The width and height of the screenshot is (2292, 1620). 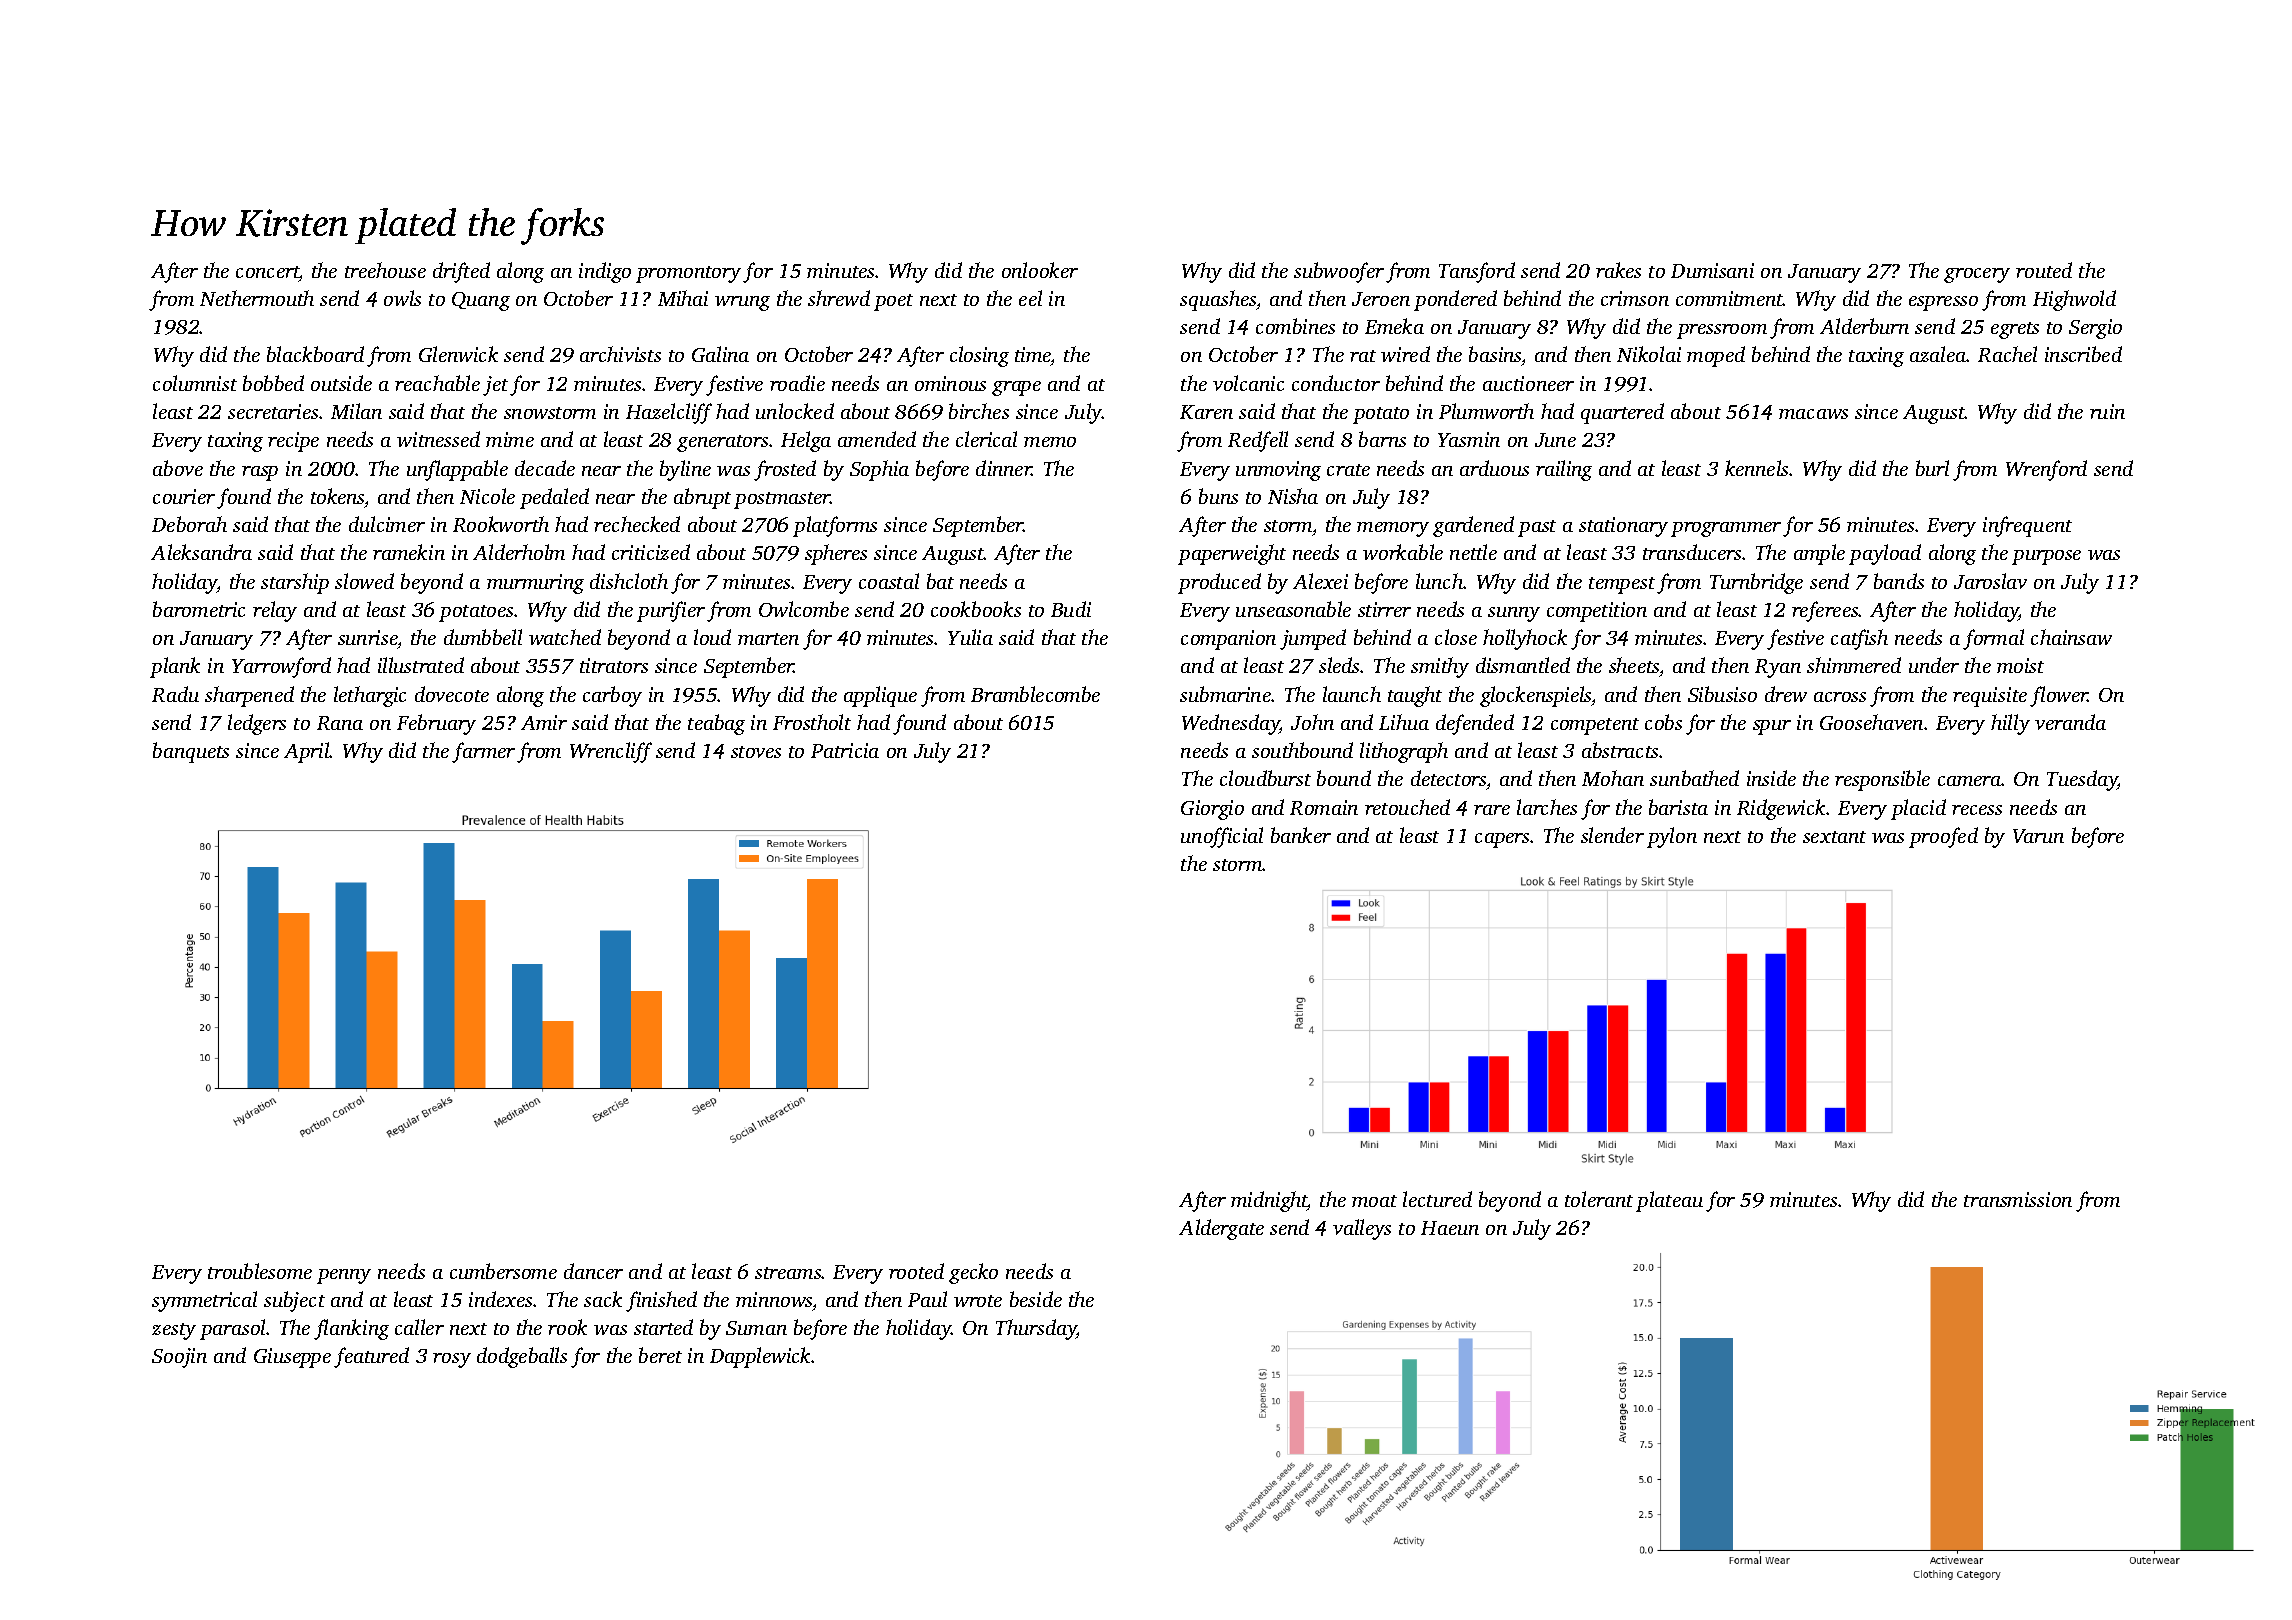 What do you see at coordinates (191, 752) in the screenshot?
I see `banquets` at bounding box center [191, 752].
